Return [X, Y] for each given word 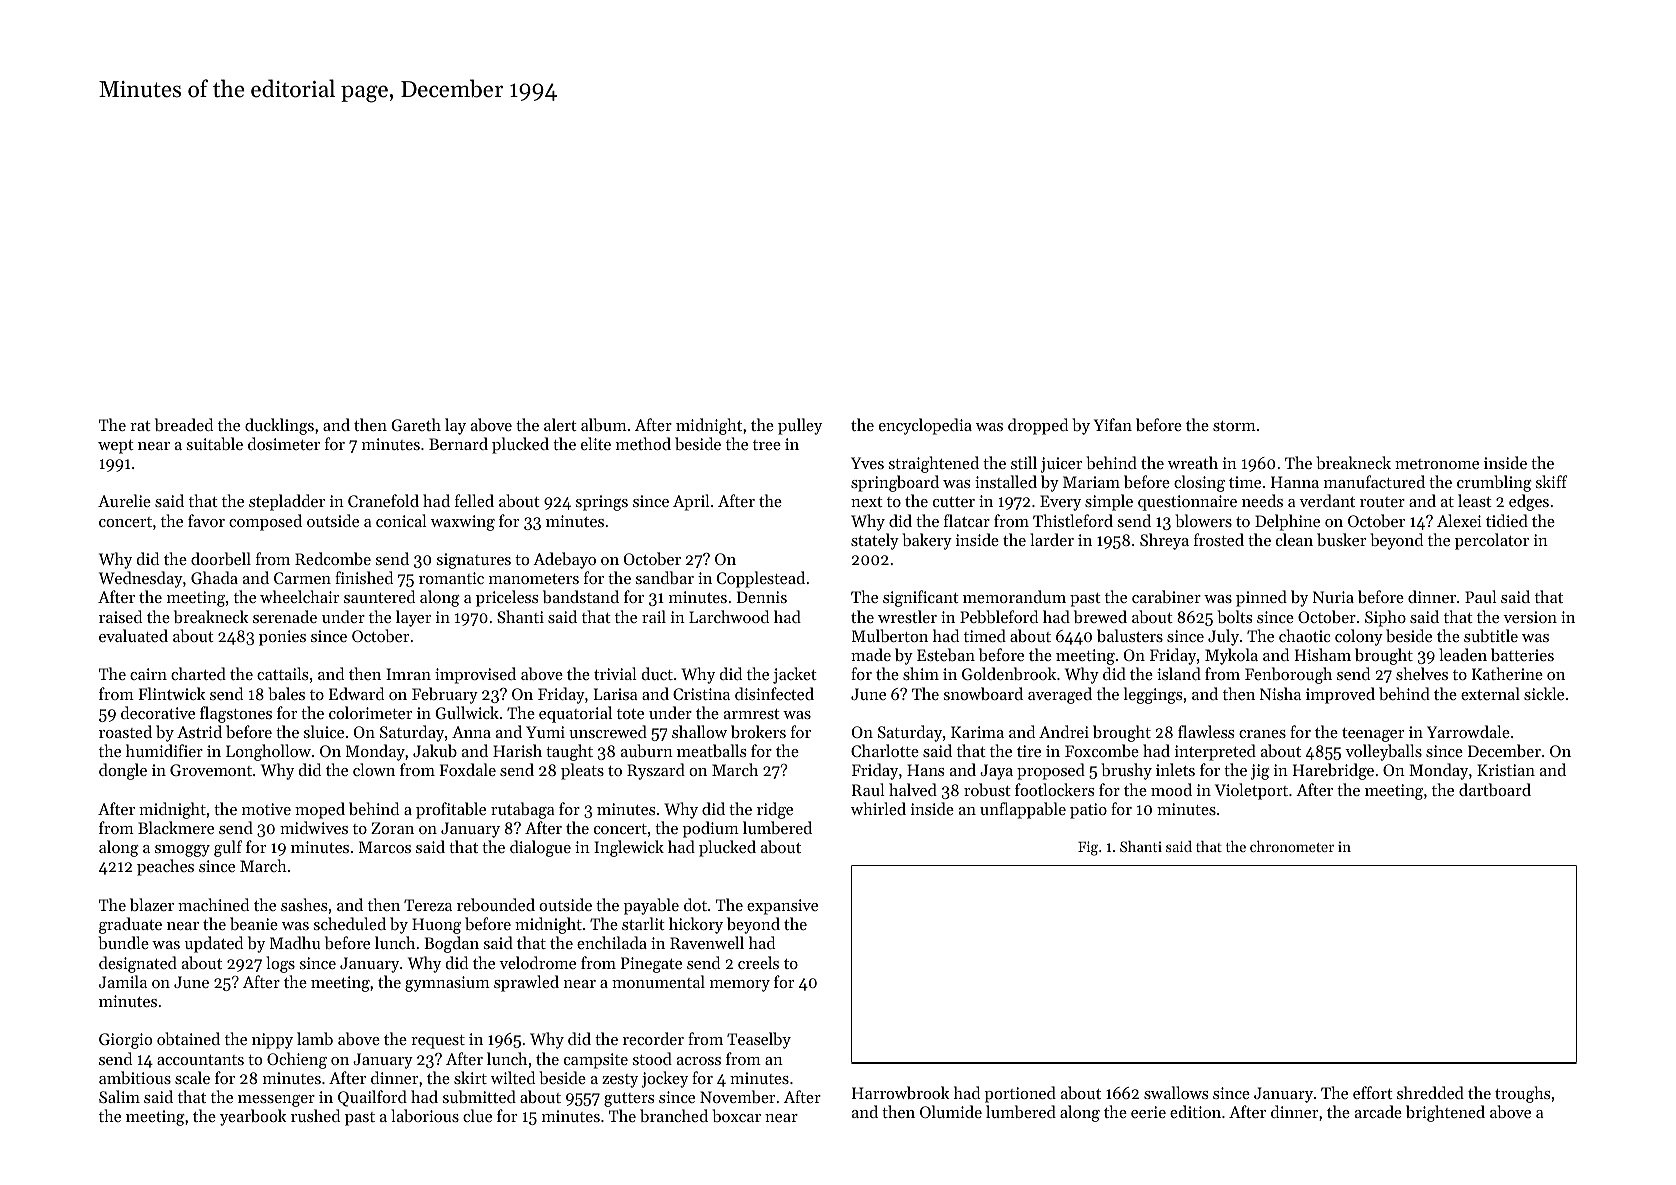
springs [602, 503]
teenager [1373, 735]
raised [120, 616]
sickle [1544, 693]
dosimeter [284, 443]
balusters [1130, 635]
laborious [425, 1115]
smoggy [182, 851]
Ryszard [656, 771]
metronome [1437, 464]
